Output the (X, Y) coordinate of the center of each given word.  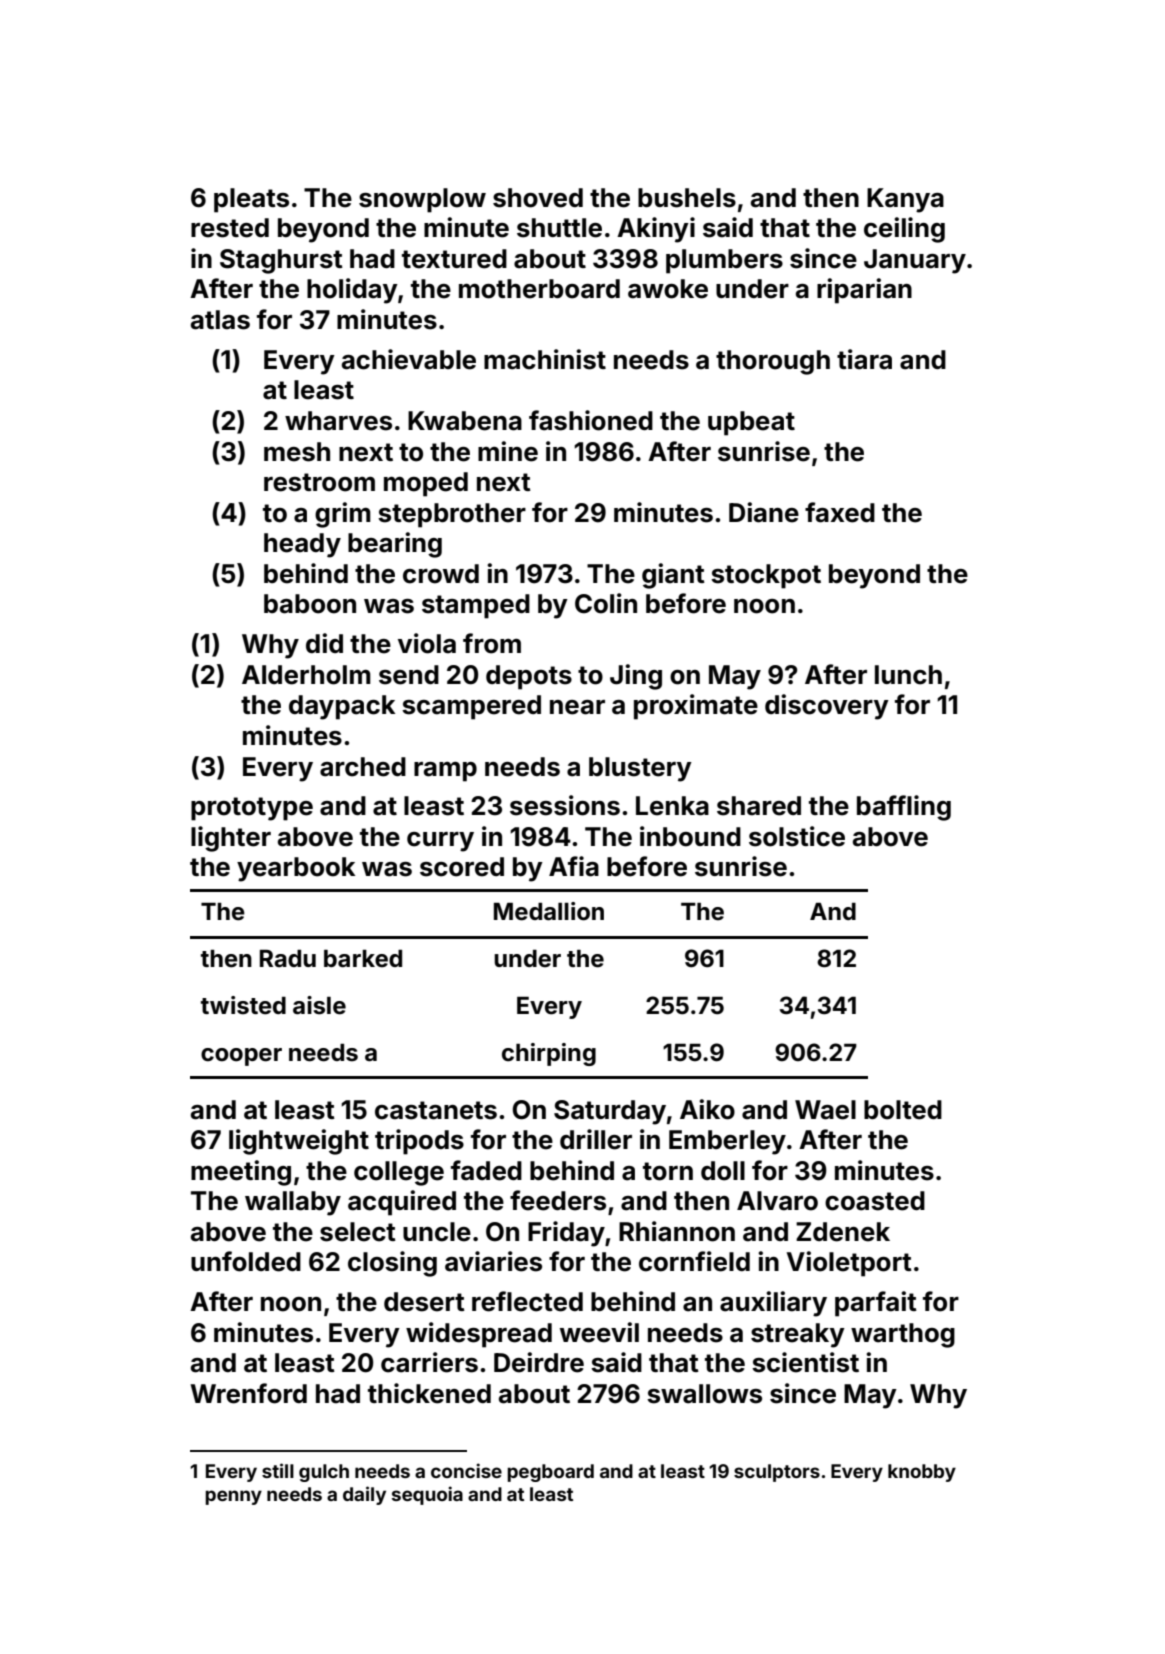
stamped (476, 606)
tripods (419, 1142)
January (915, 261)
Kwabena (465, 421)
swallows (704, 1394)
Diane (764, 512)
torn (668, 1171)
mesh (297, 452)
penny (233, 1497)
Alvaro (777, 1201)
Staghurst (281, 261)
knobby (922, 1473)
